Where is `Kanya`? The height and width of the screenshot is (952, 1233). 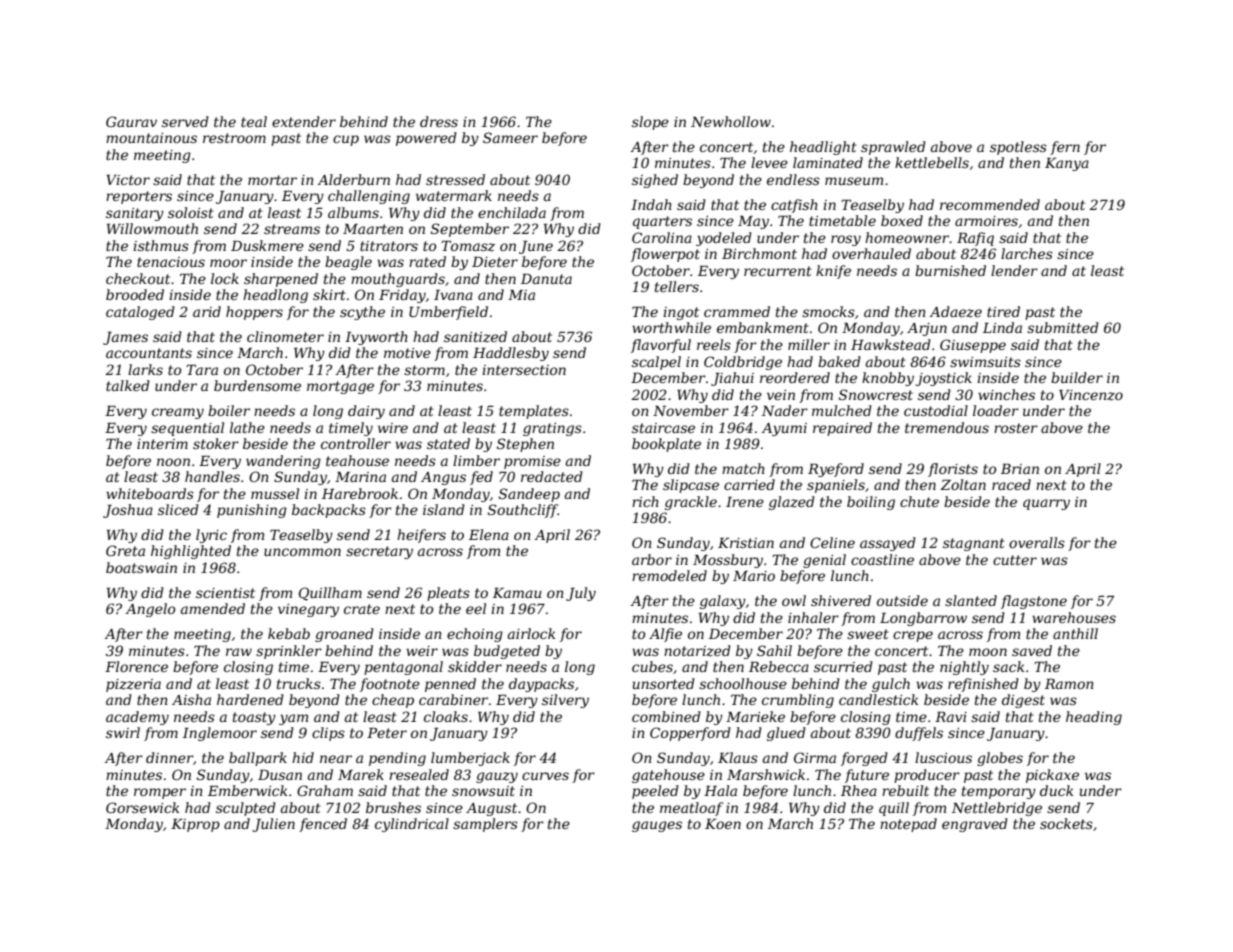 Kanya is located at coordinates (1067, 164).
